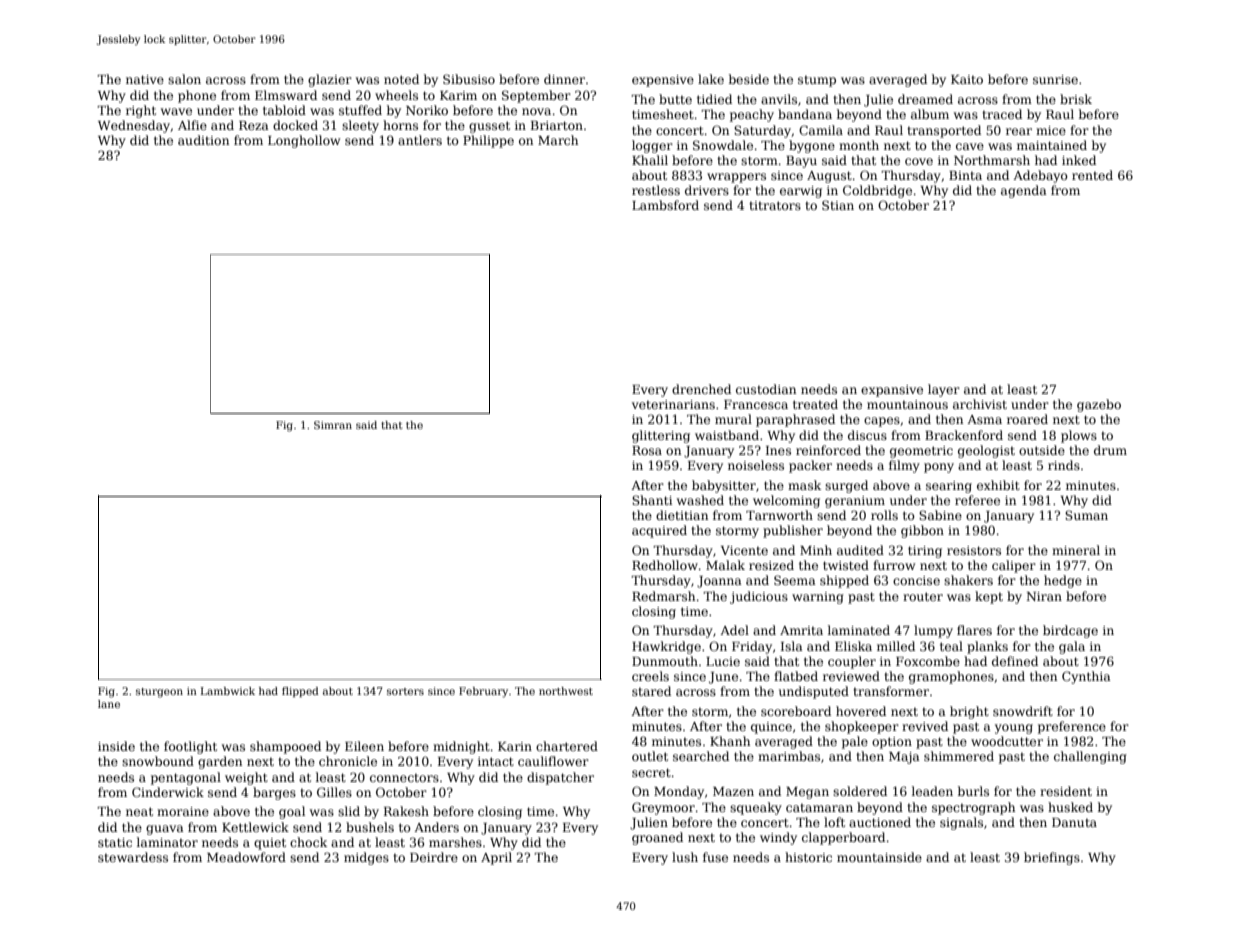  What do you see at coordinates (965, 175) in the document?
I see `Binta` at bounding box center [965, 175].
